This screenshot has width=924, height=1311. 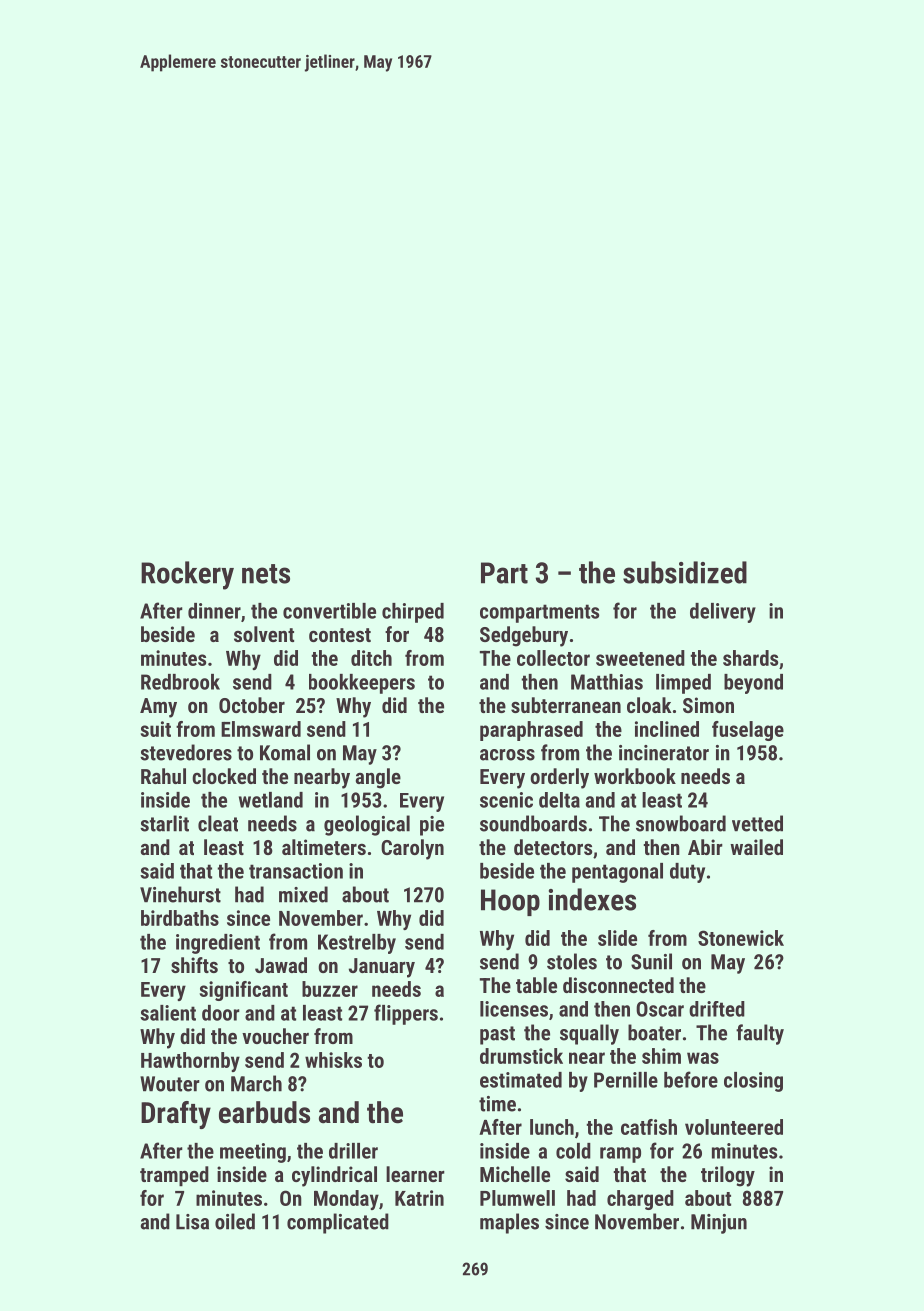 I want to click on paraphrased, so click(x=531, y=731).
